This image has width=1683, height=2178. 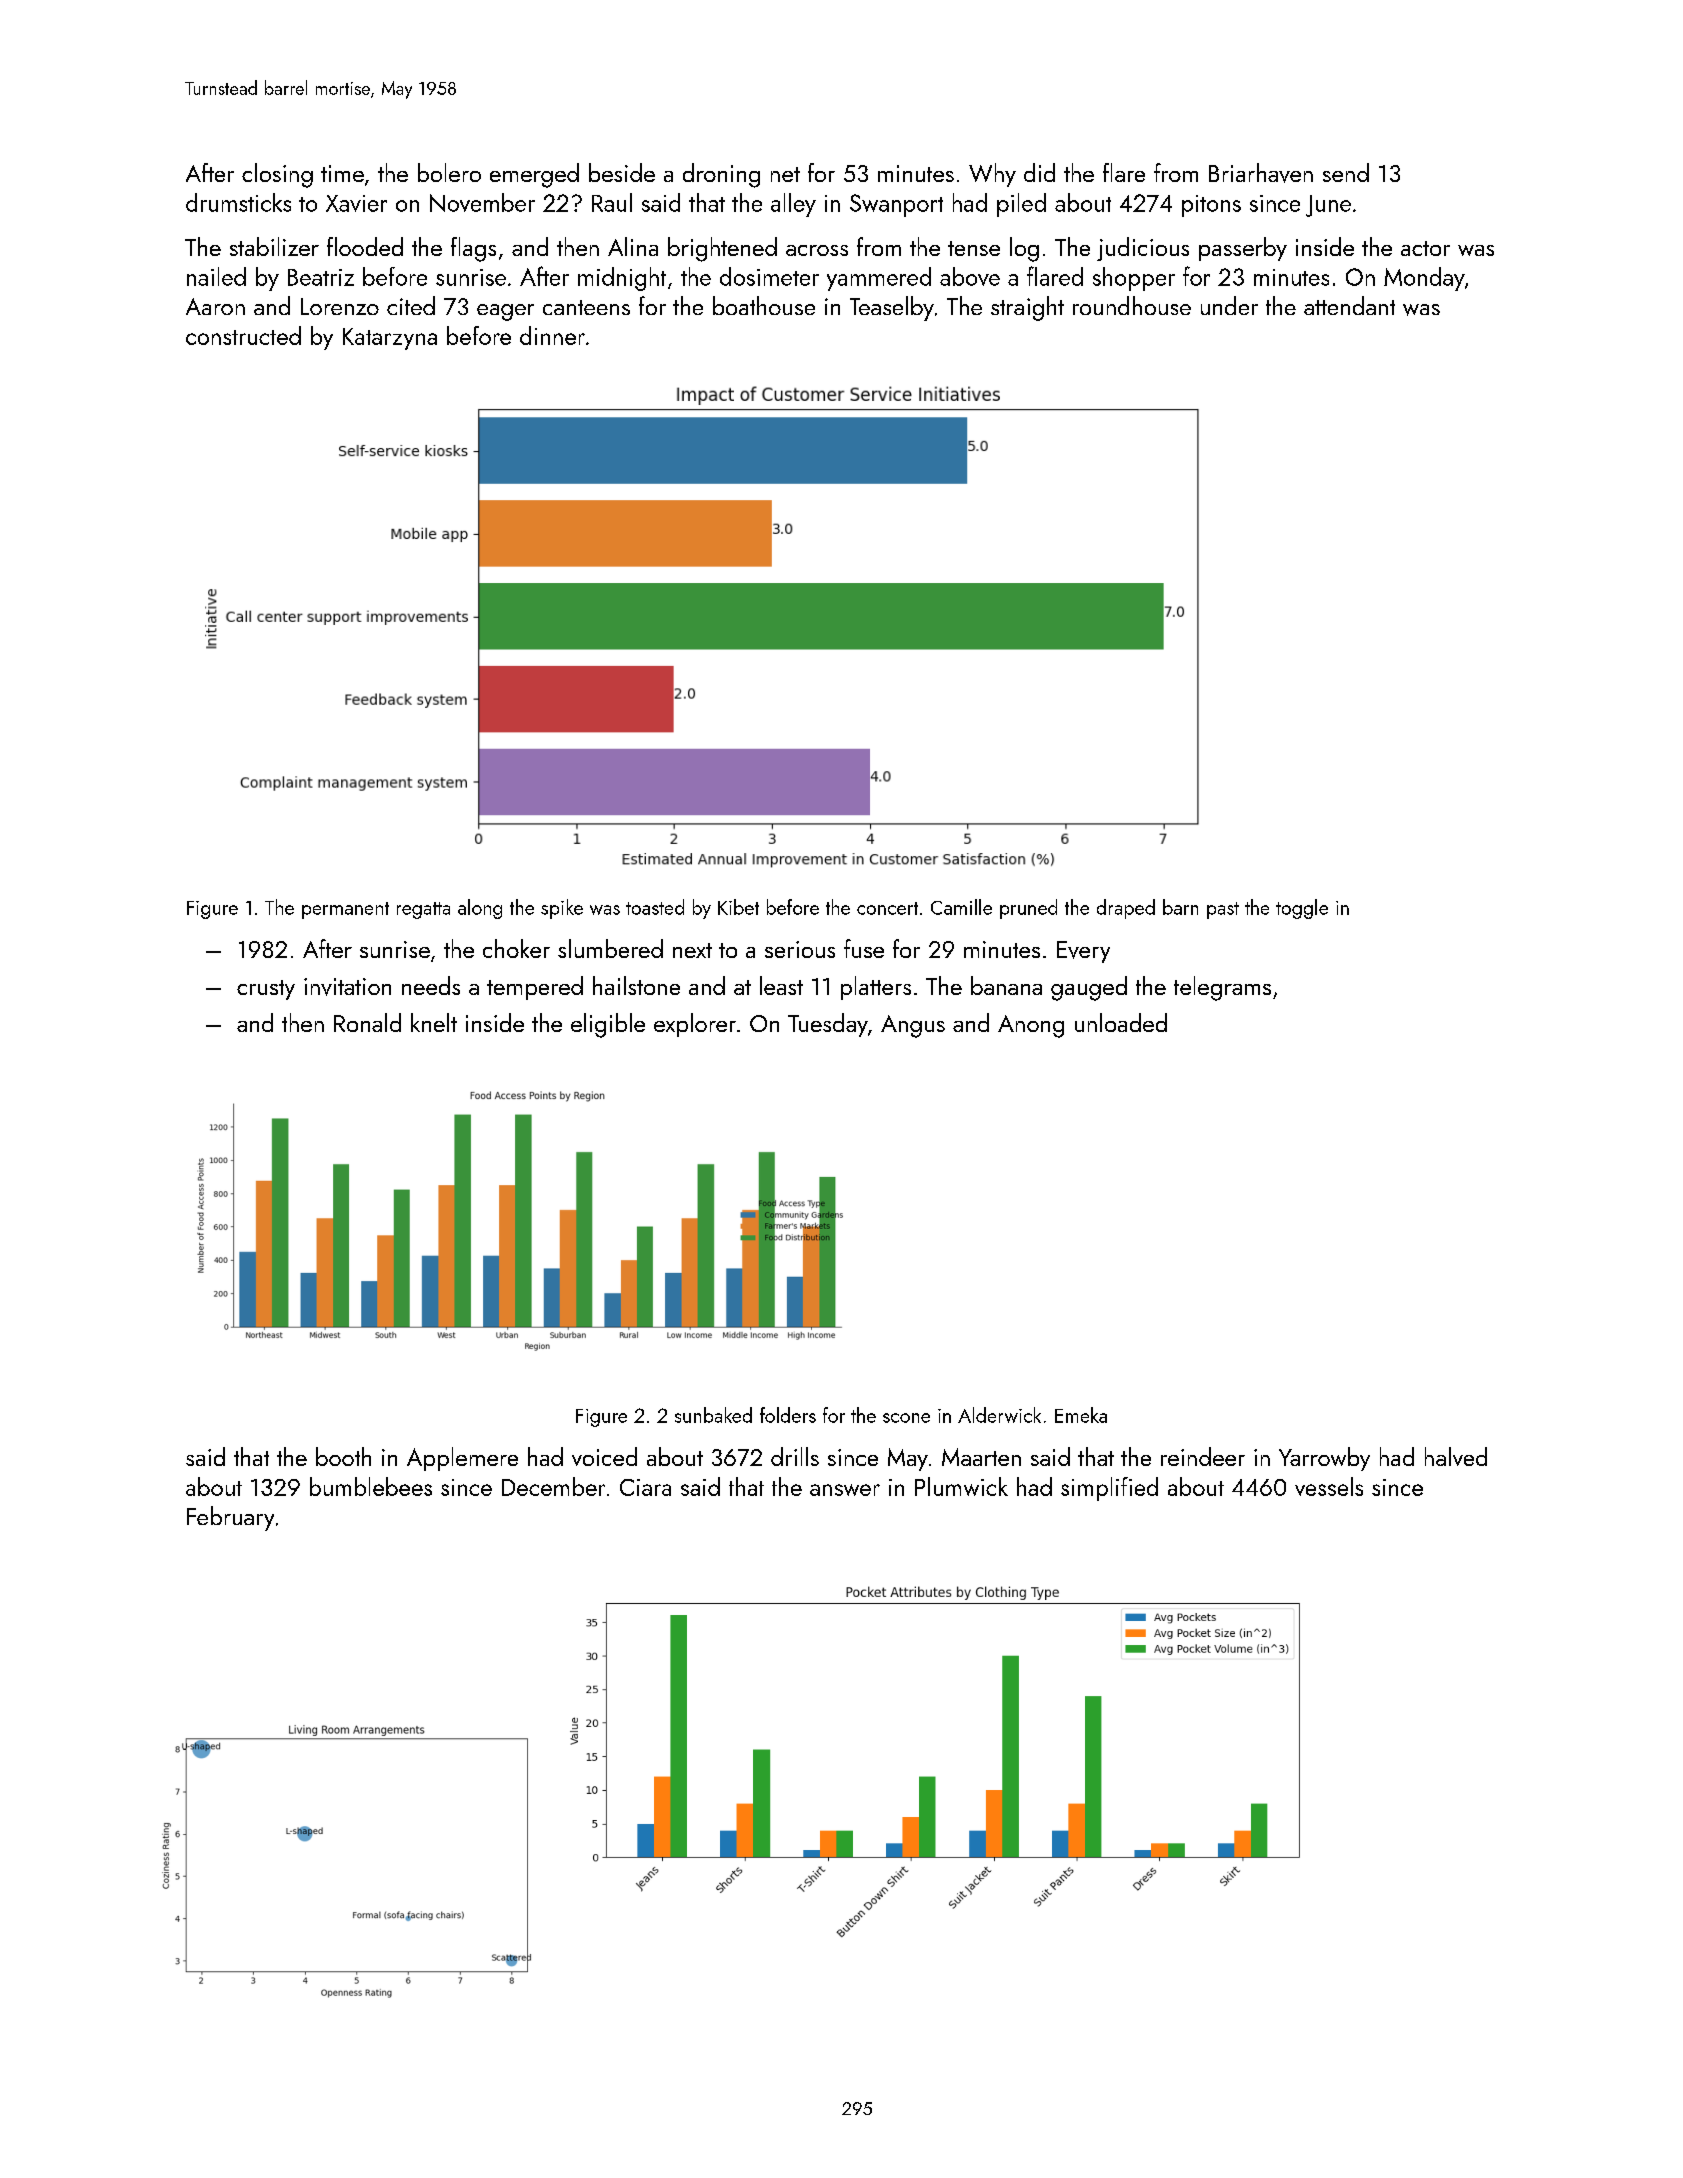 I want to click on regatta, so click(x=423, y=910).
